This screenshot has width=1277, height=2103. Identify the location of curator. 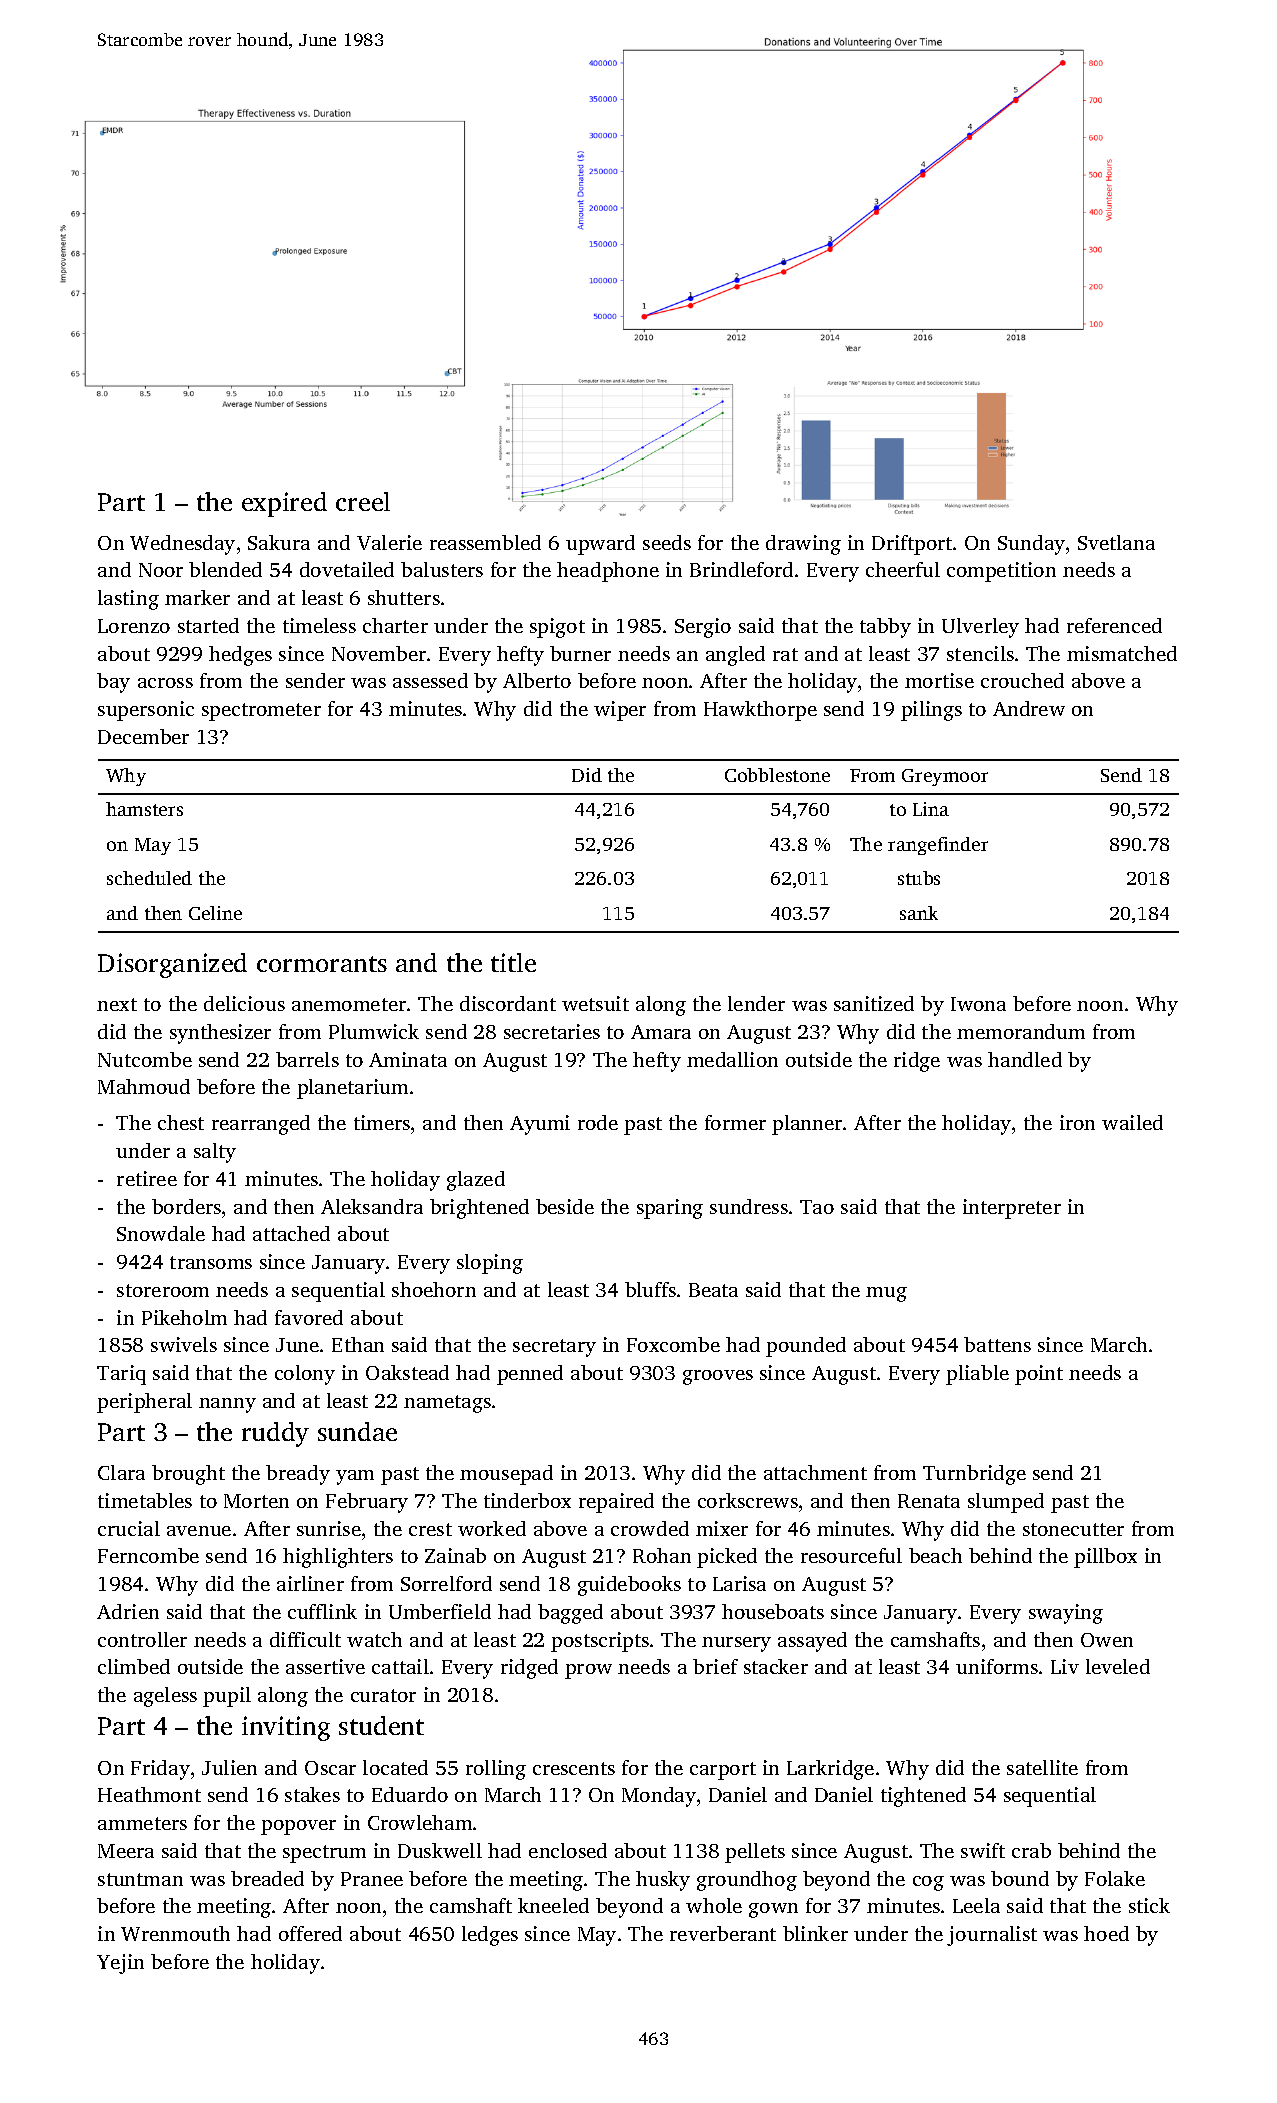
(383, 1695).
